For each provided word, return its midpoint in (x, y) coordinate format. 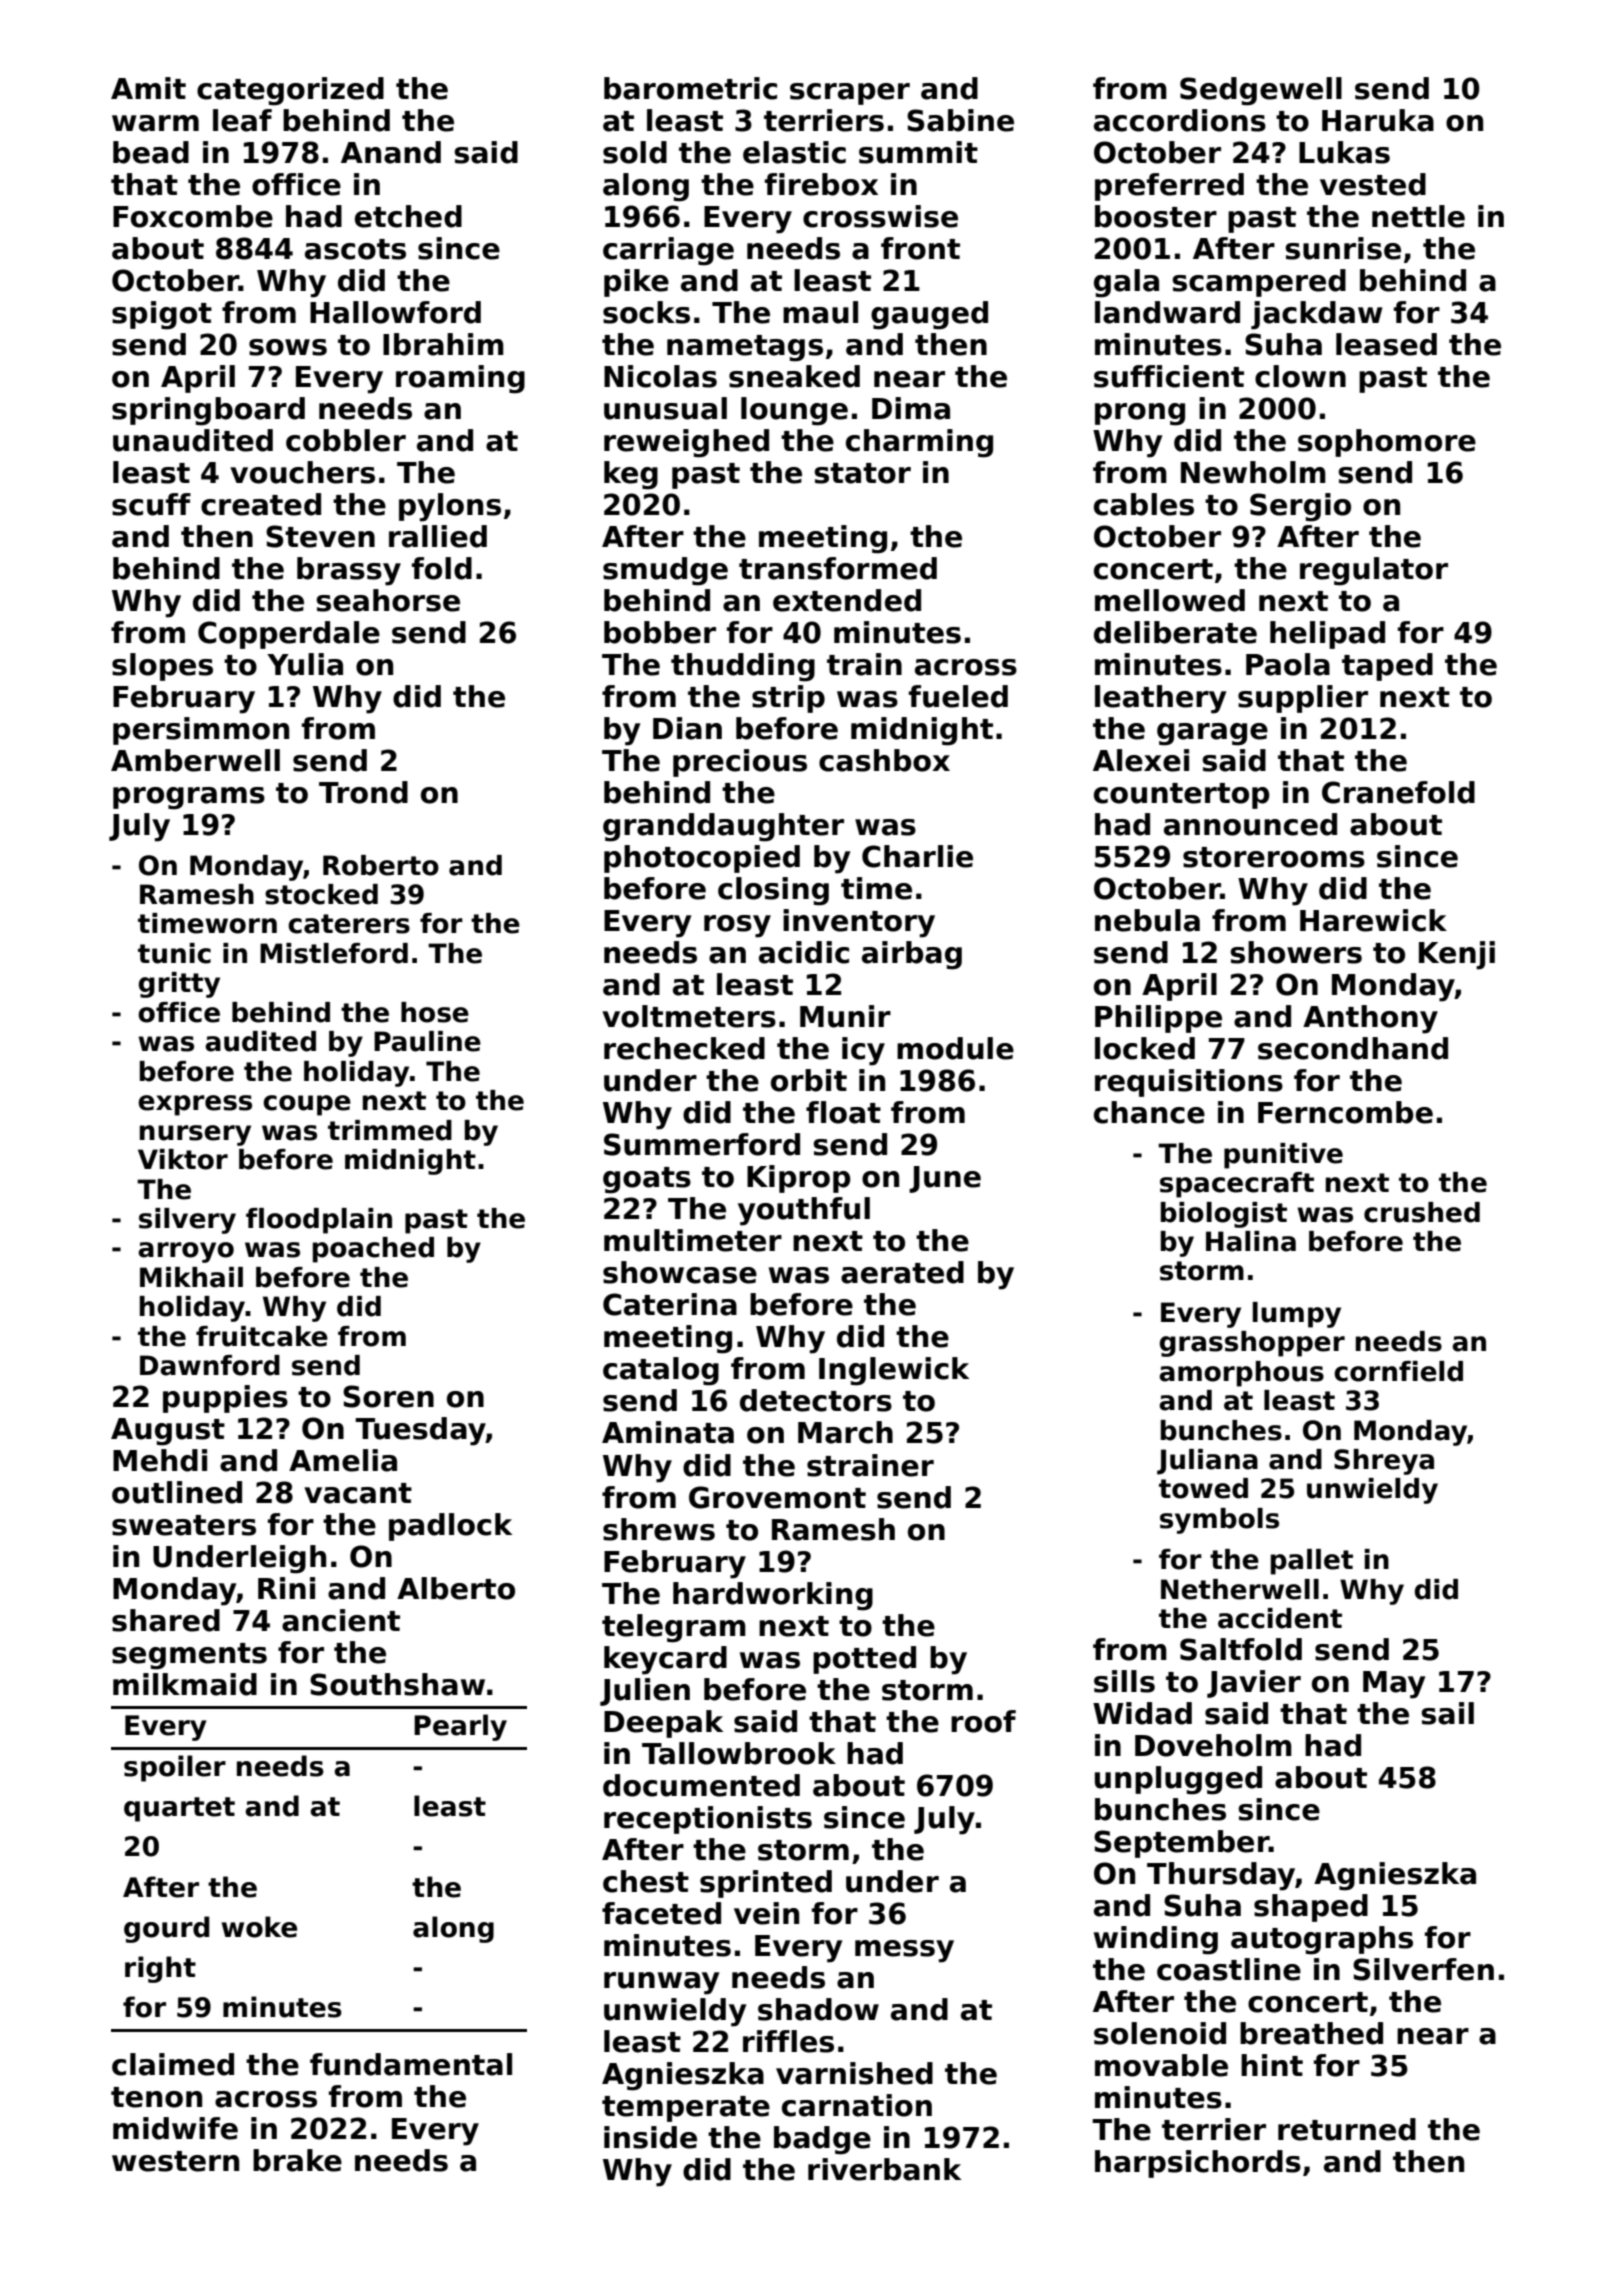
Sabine (960, 120)
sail (1447, 1713)
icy (863, 1051)
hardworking (773, 1596)
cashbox (884, 760)
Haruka (1378, 120)
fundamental (411, 2064)
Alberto (456, 1588)
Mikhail (191, 1277)
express (195, 1105)
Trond (363, 792)
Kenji (1457, 955)
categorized (290, 91)
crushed (1422, 1212)
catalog (661, 1371)
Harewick (1373, 920)
